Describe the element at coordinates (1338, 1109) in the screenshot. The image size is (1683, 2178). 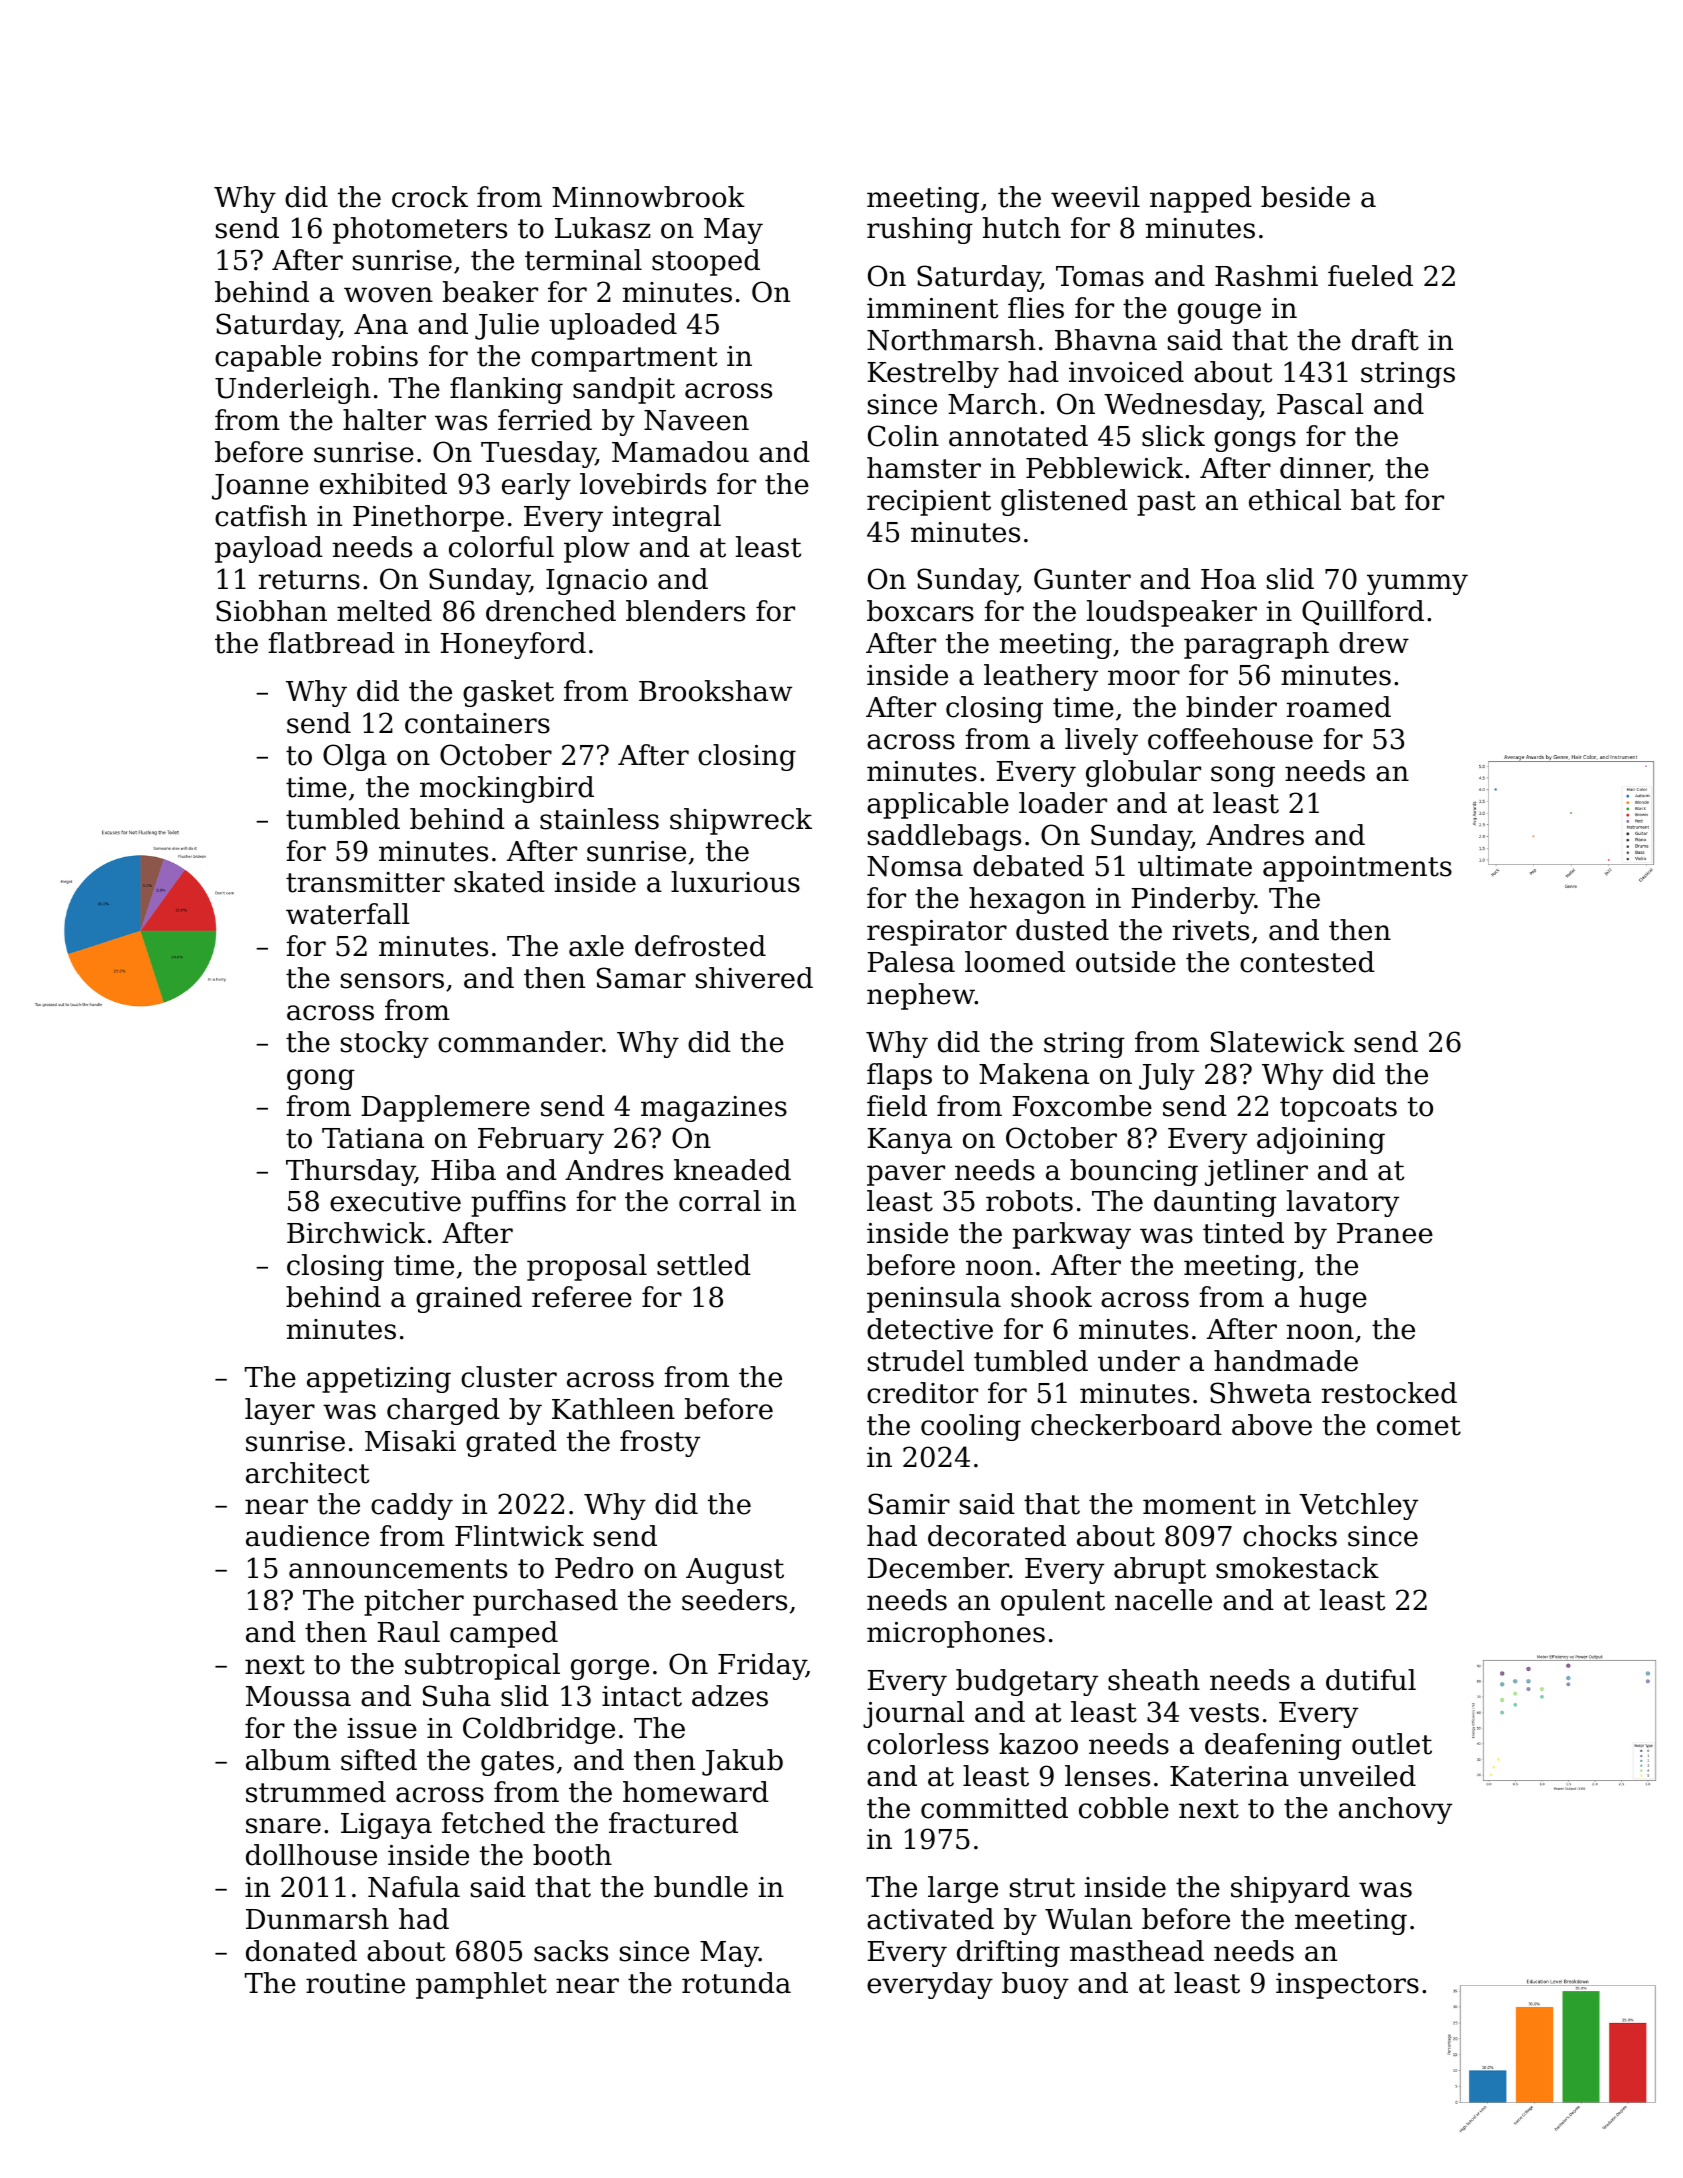
I see `topcoats` at that location.
